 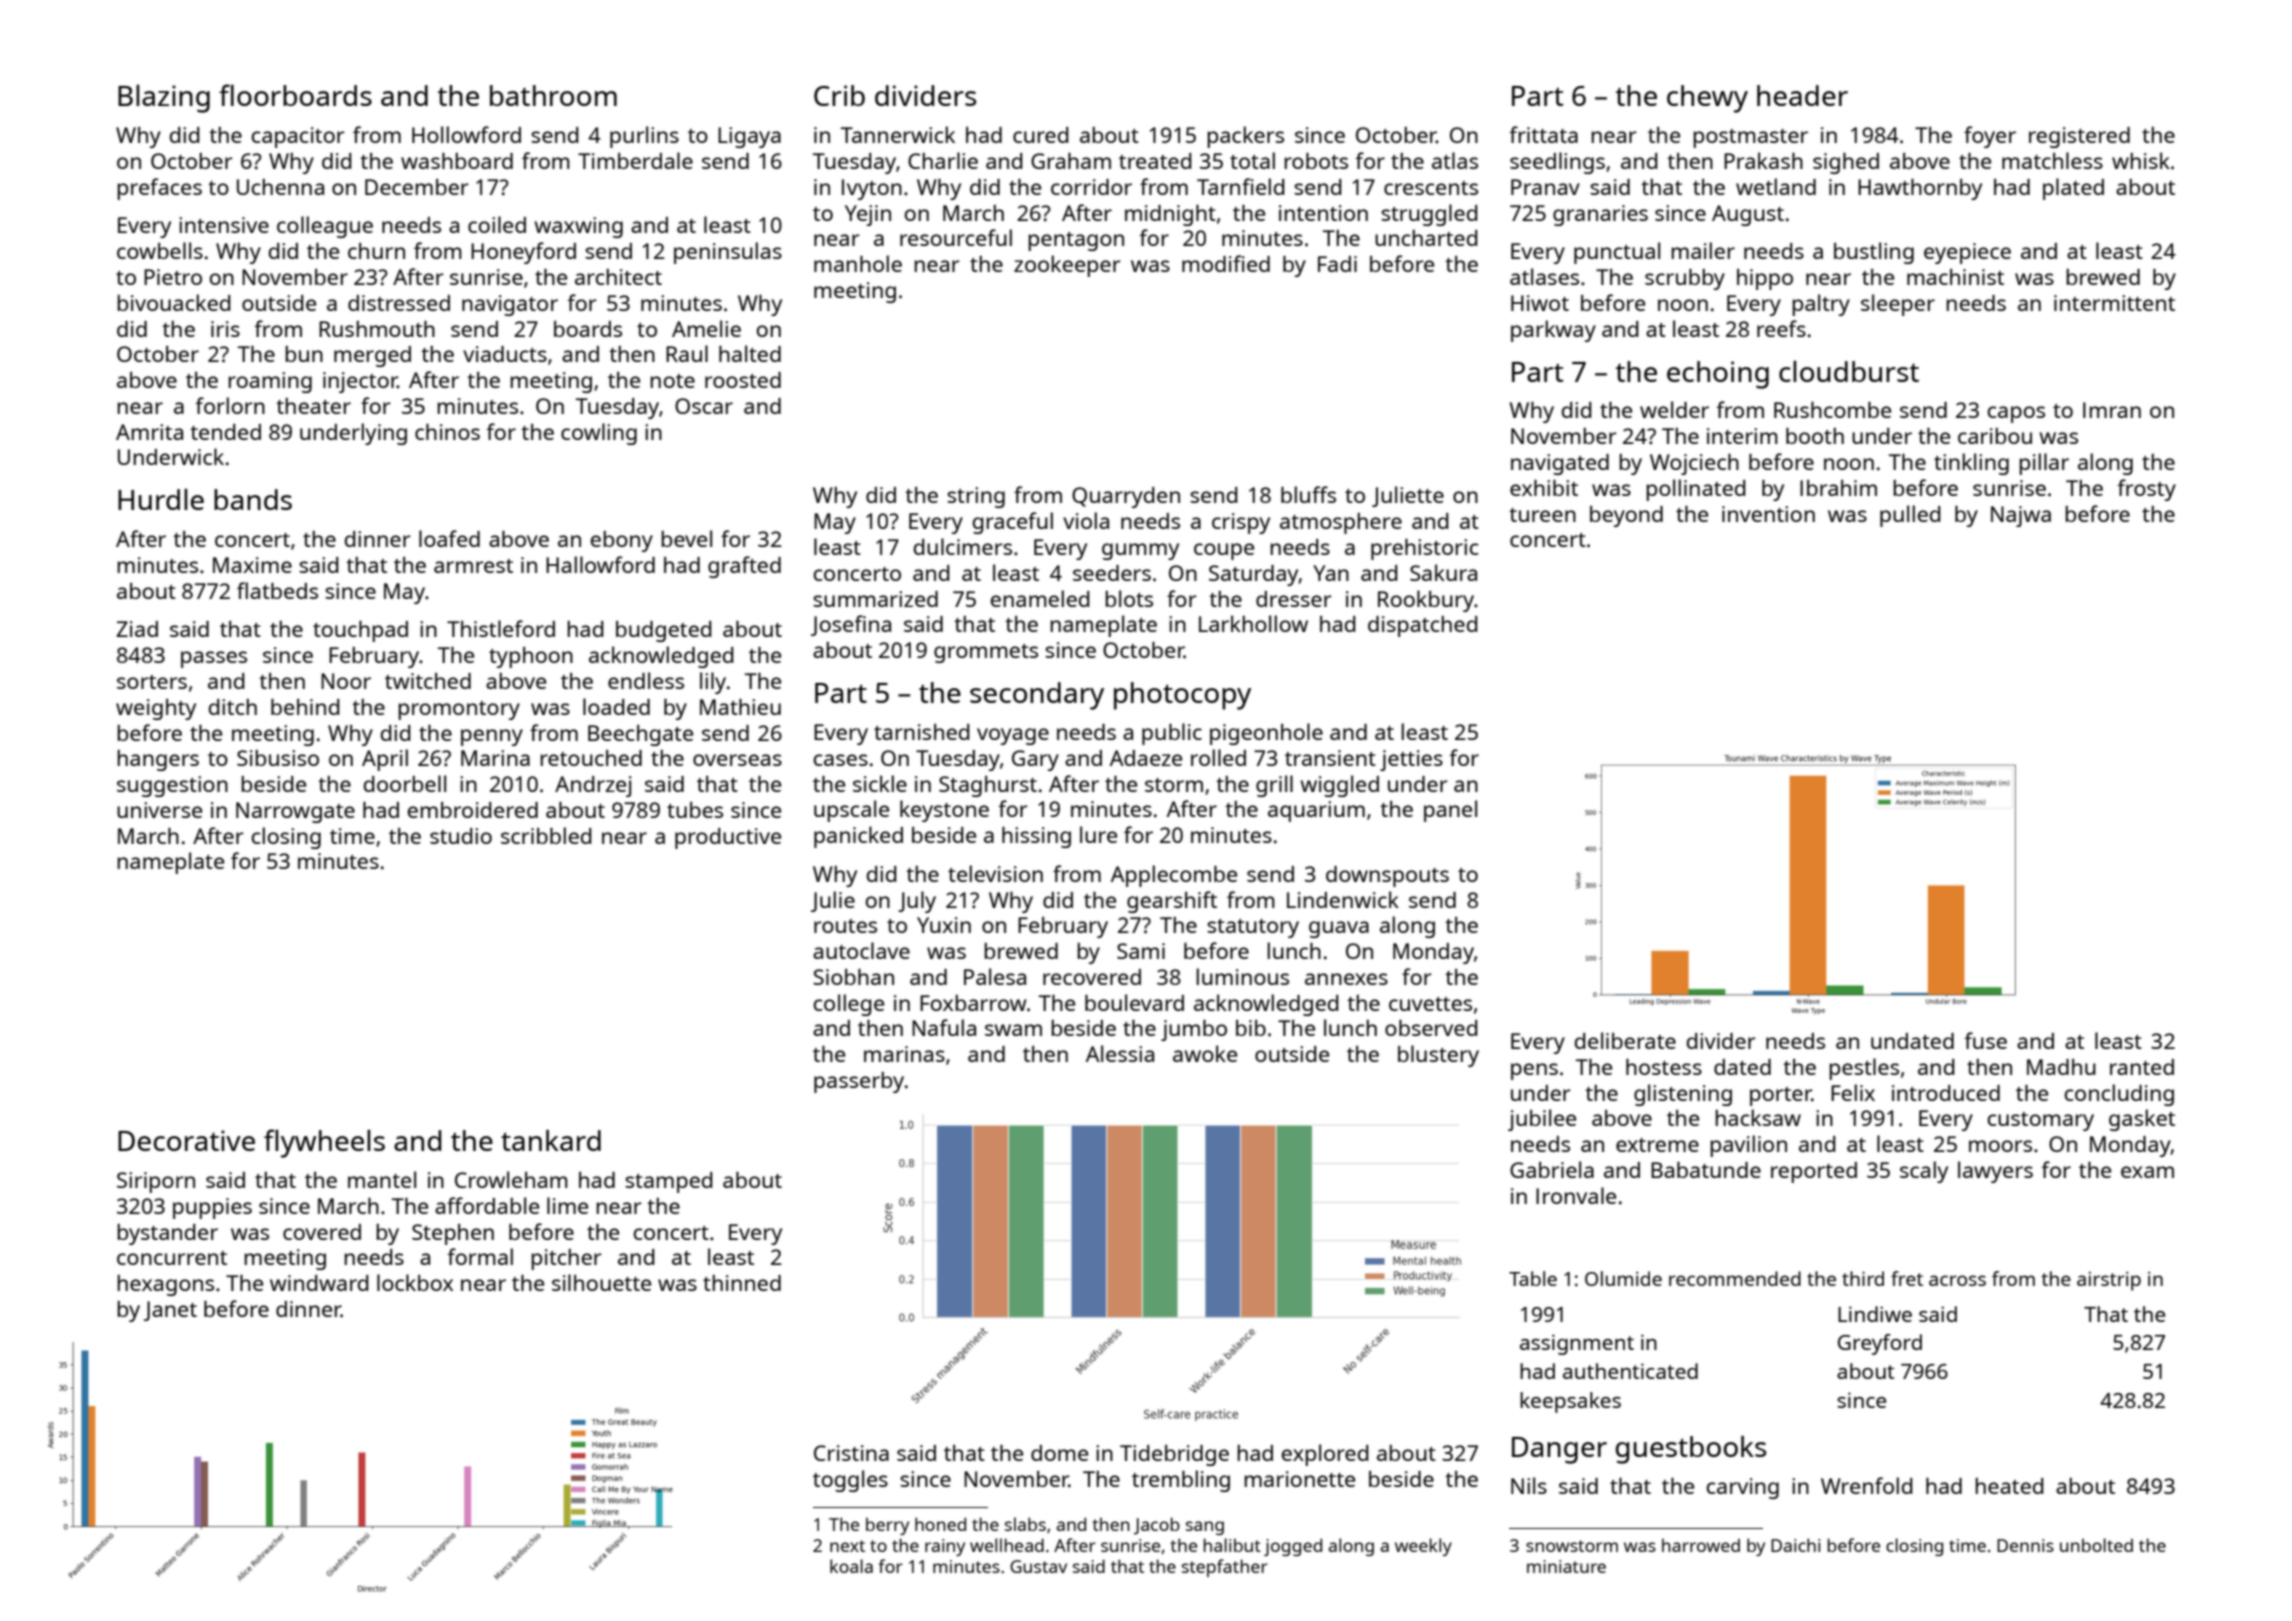 What do you see at coordinates (1576, 1195) in the document?
I see `Ironvale` at bounding box center [1576, 1195].
